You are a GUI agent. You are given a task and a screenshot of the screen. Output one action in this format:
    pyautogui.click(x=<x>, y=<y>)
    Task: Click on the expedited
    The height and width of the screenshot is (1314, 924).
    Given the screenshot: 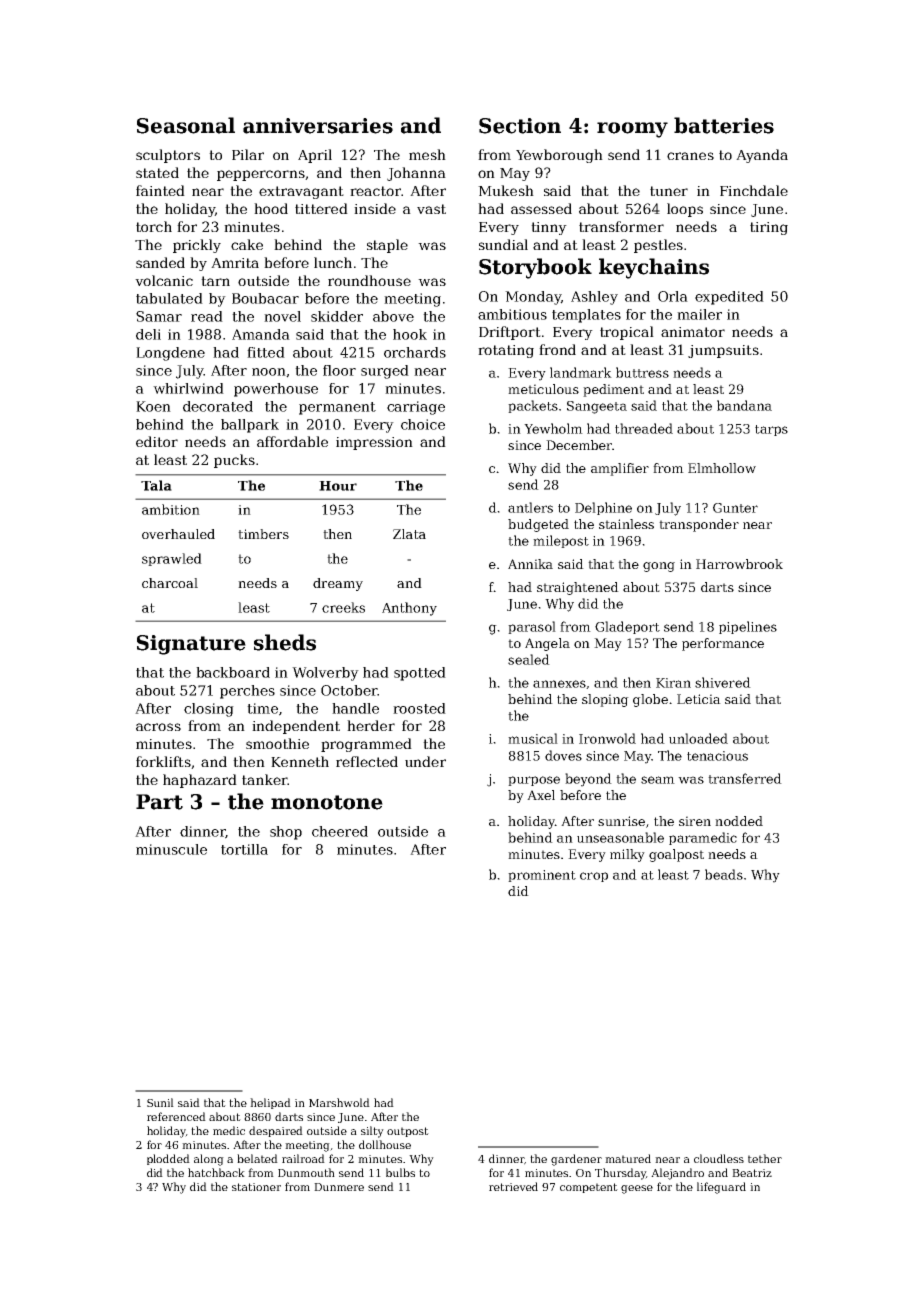 What is the action you would take?
    pyautogui.click(x=729, y=298)
